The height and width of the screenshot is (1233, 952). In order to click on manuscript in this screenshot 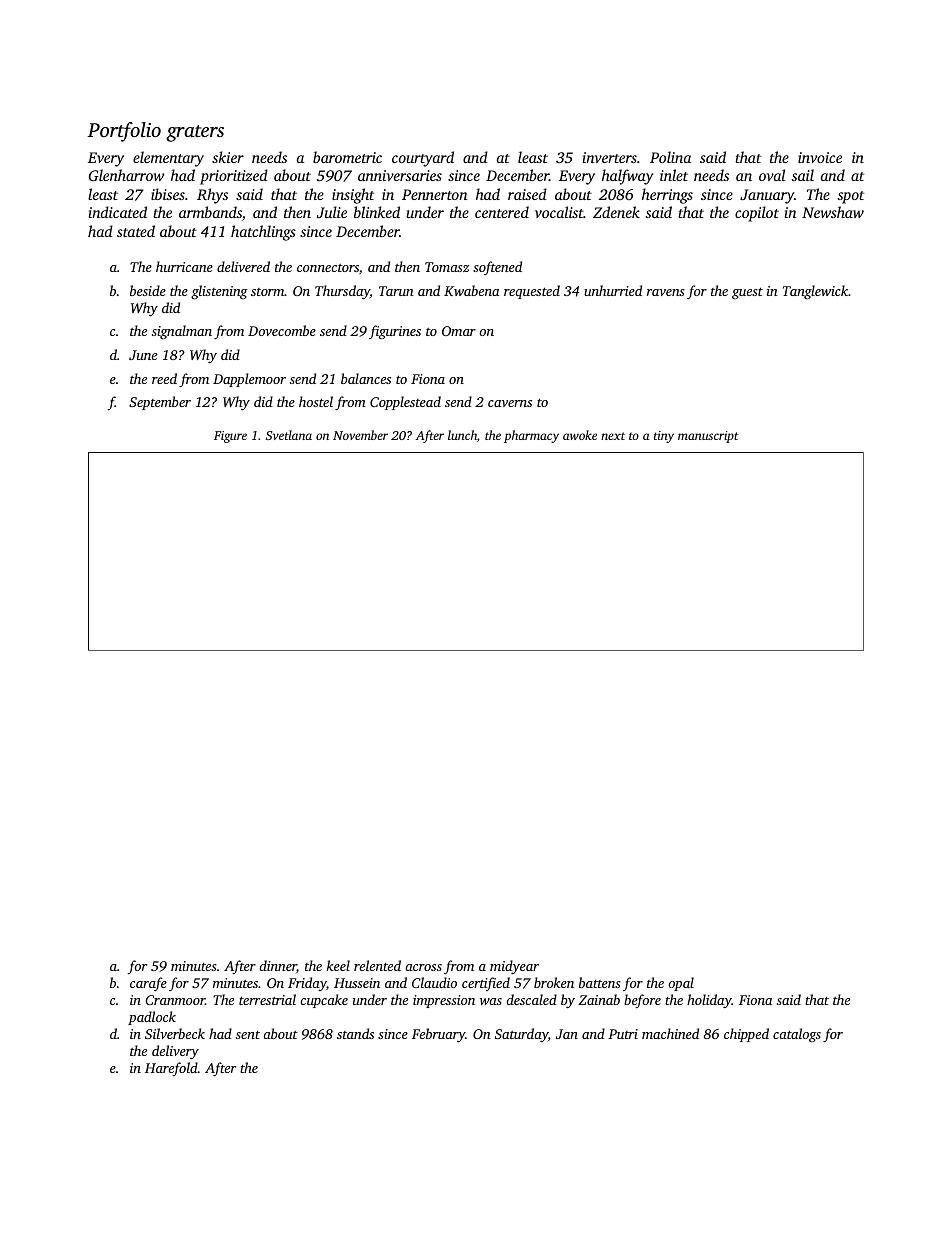, I will do `click(708, 437)`.
